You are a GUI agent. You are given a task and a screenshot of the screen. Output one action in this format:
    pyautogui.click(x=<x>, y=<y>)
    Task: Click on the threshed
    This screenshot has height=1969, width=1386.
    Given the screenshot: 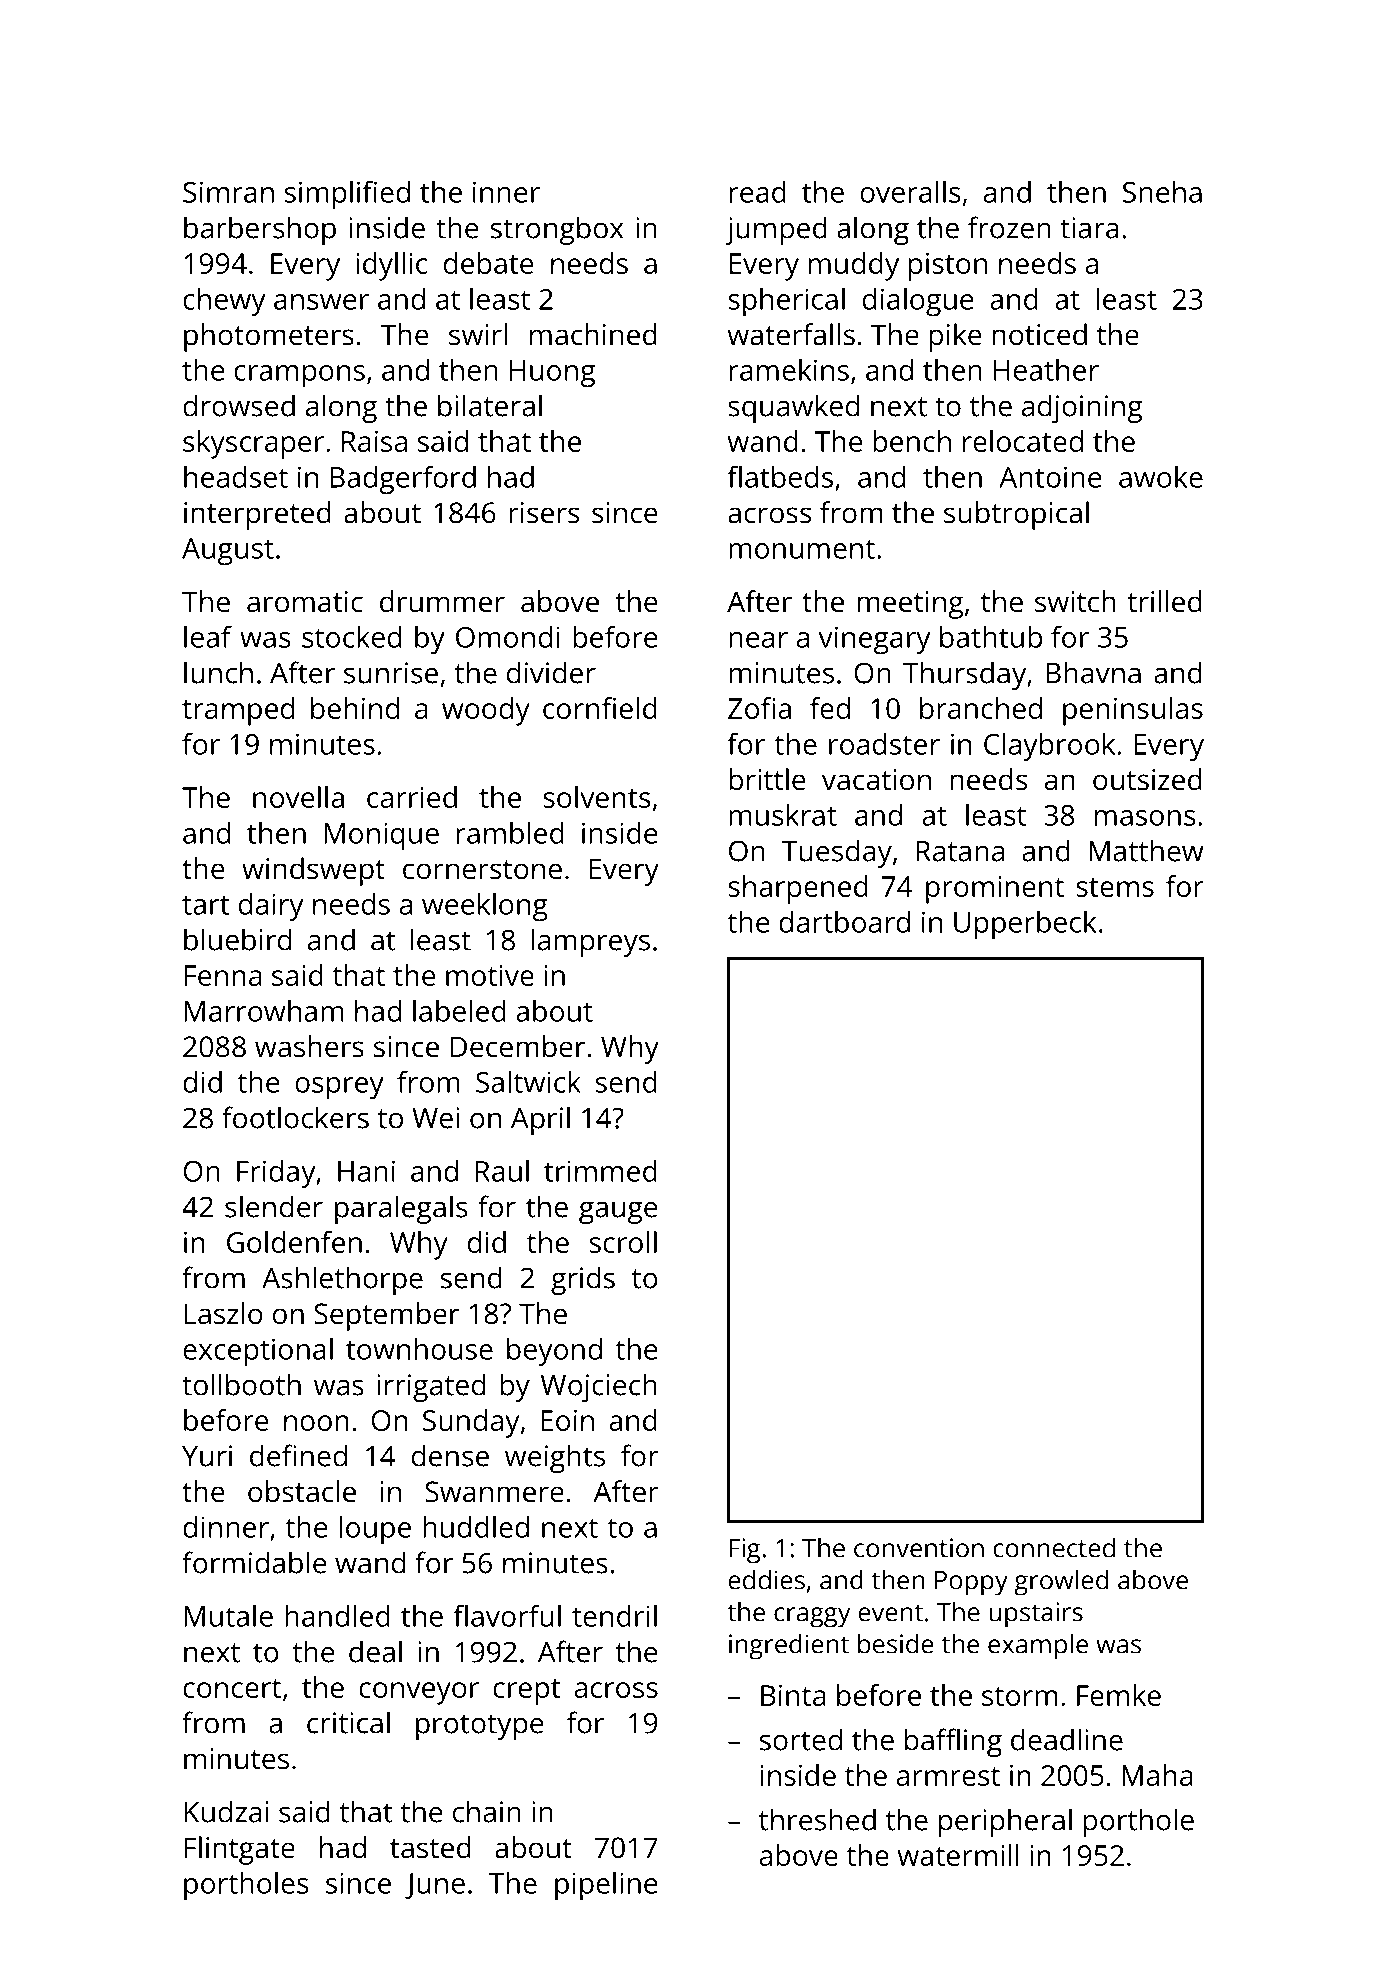 What is the action you would take?
    pyautogui.click(x=817, y=1819)
